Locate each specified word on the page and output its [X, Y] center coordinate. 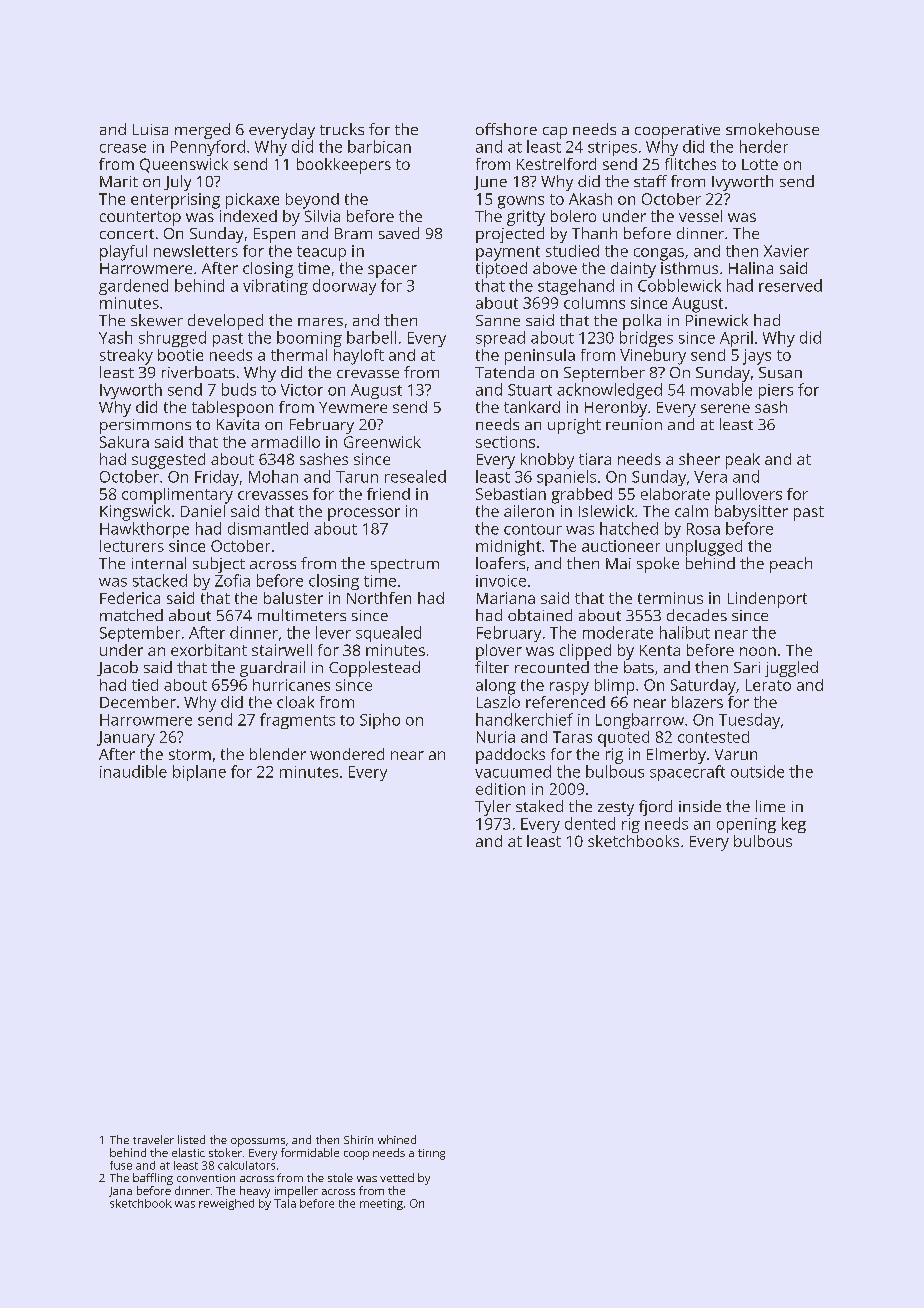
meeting [381, 1204]
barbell [371, 337]
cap [555, 133]
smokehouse [772, 129]
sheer [699, 459]
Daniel [203, 511]
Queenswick [184, 165]
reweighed [226, 1204]
